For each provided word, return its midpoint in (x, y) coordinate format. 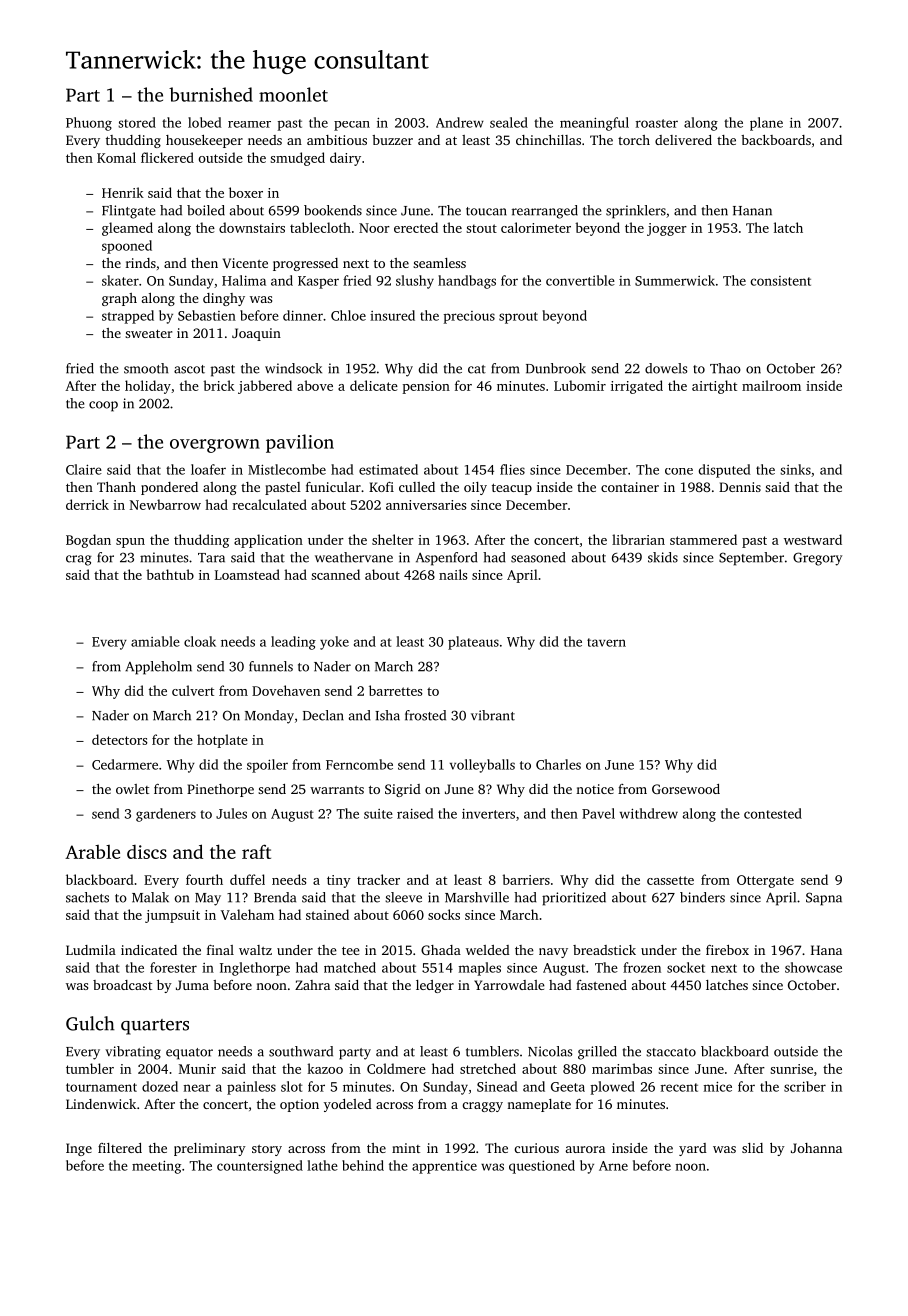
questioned (542, 1167)
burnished (211, 94)
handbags (467, 282)
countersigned (260, 1167)
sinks (795, 469)
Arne (613, 1166)
